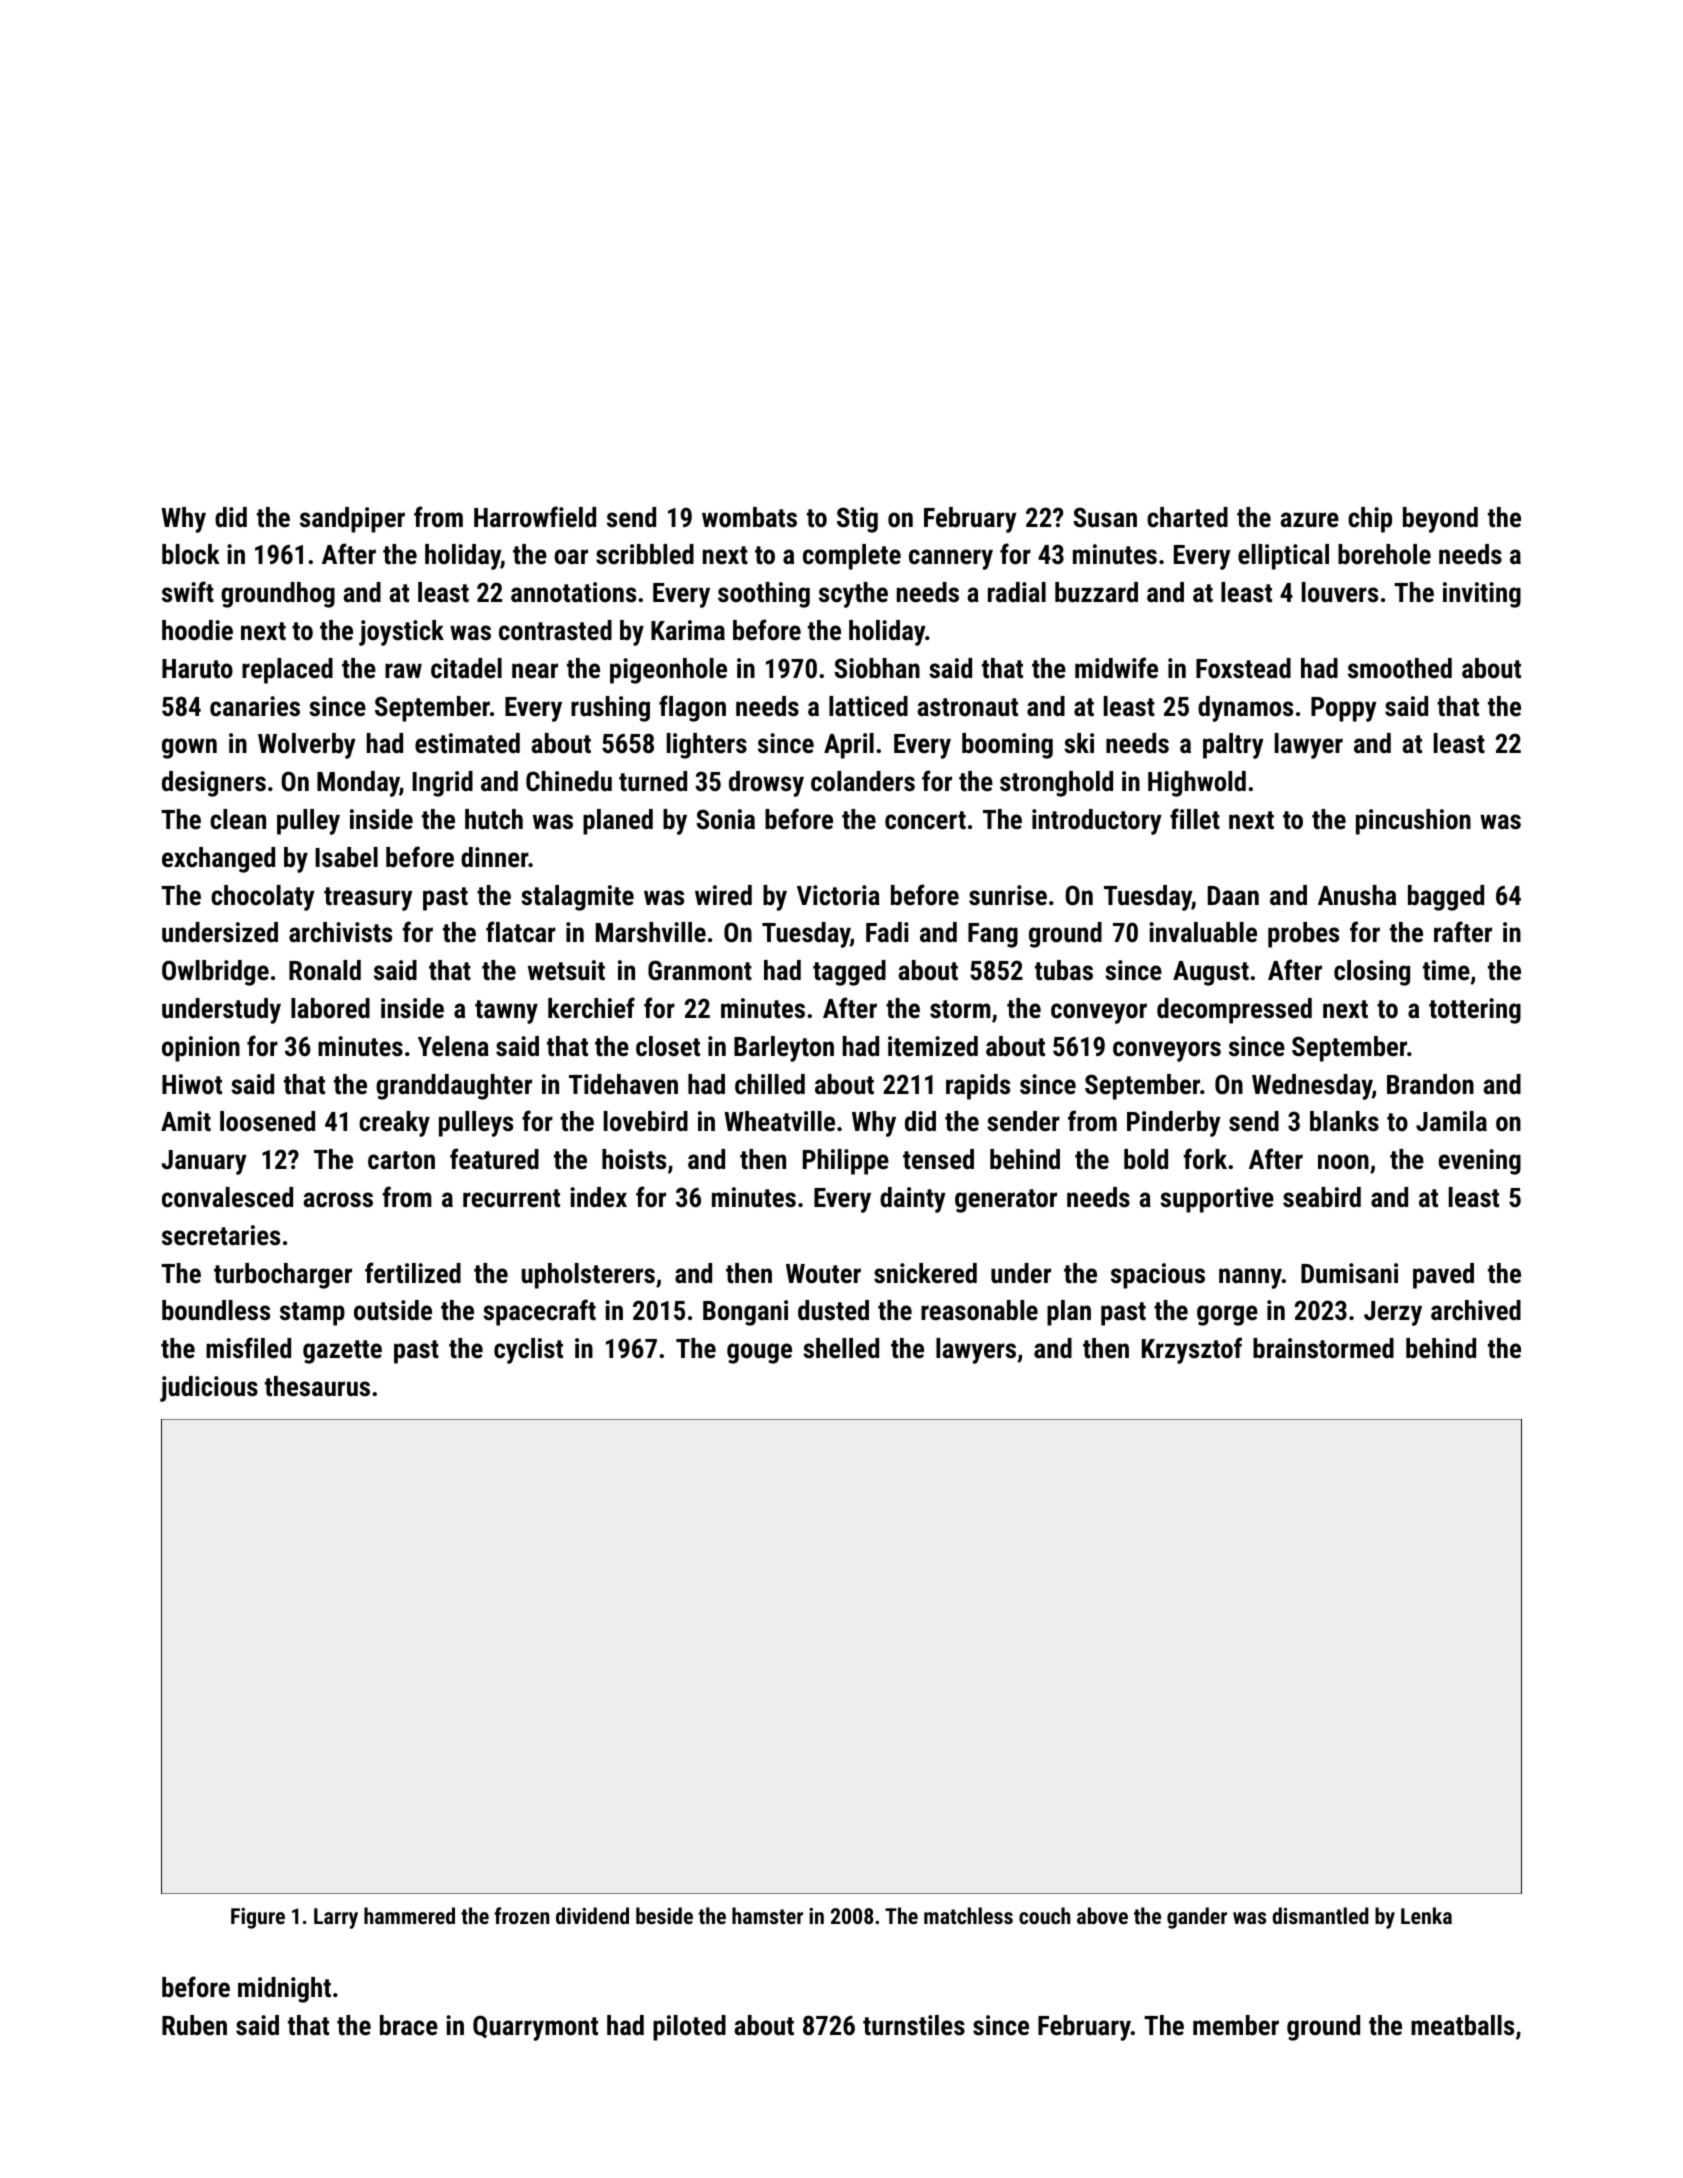 This screenshot has width=1683, height=2178. What do you see at coordinates (214, 784) in the screenshot?
I see `designers` at bounding box center [214, 784].
